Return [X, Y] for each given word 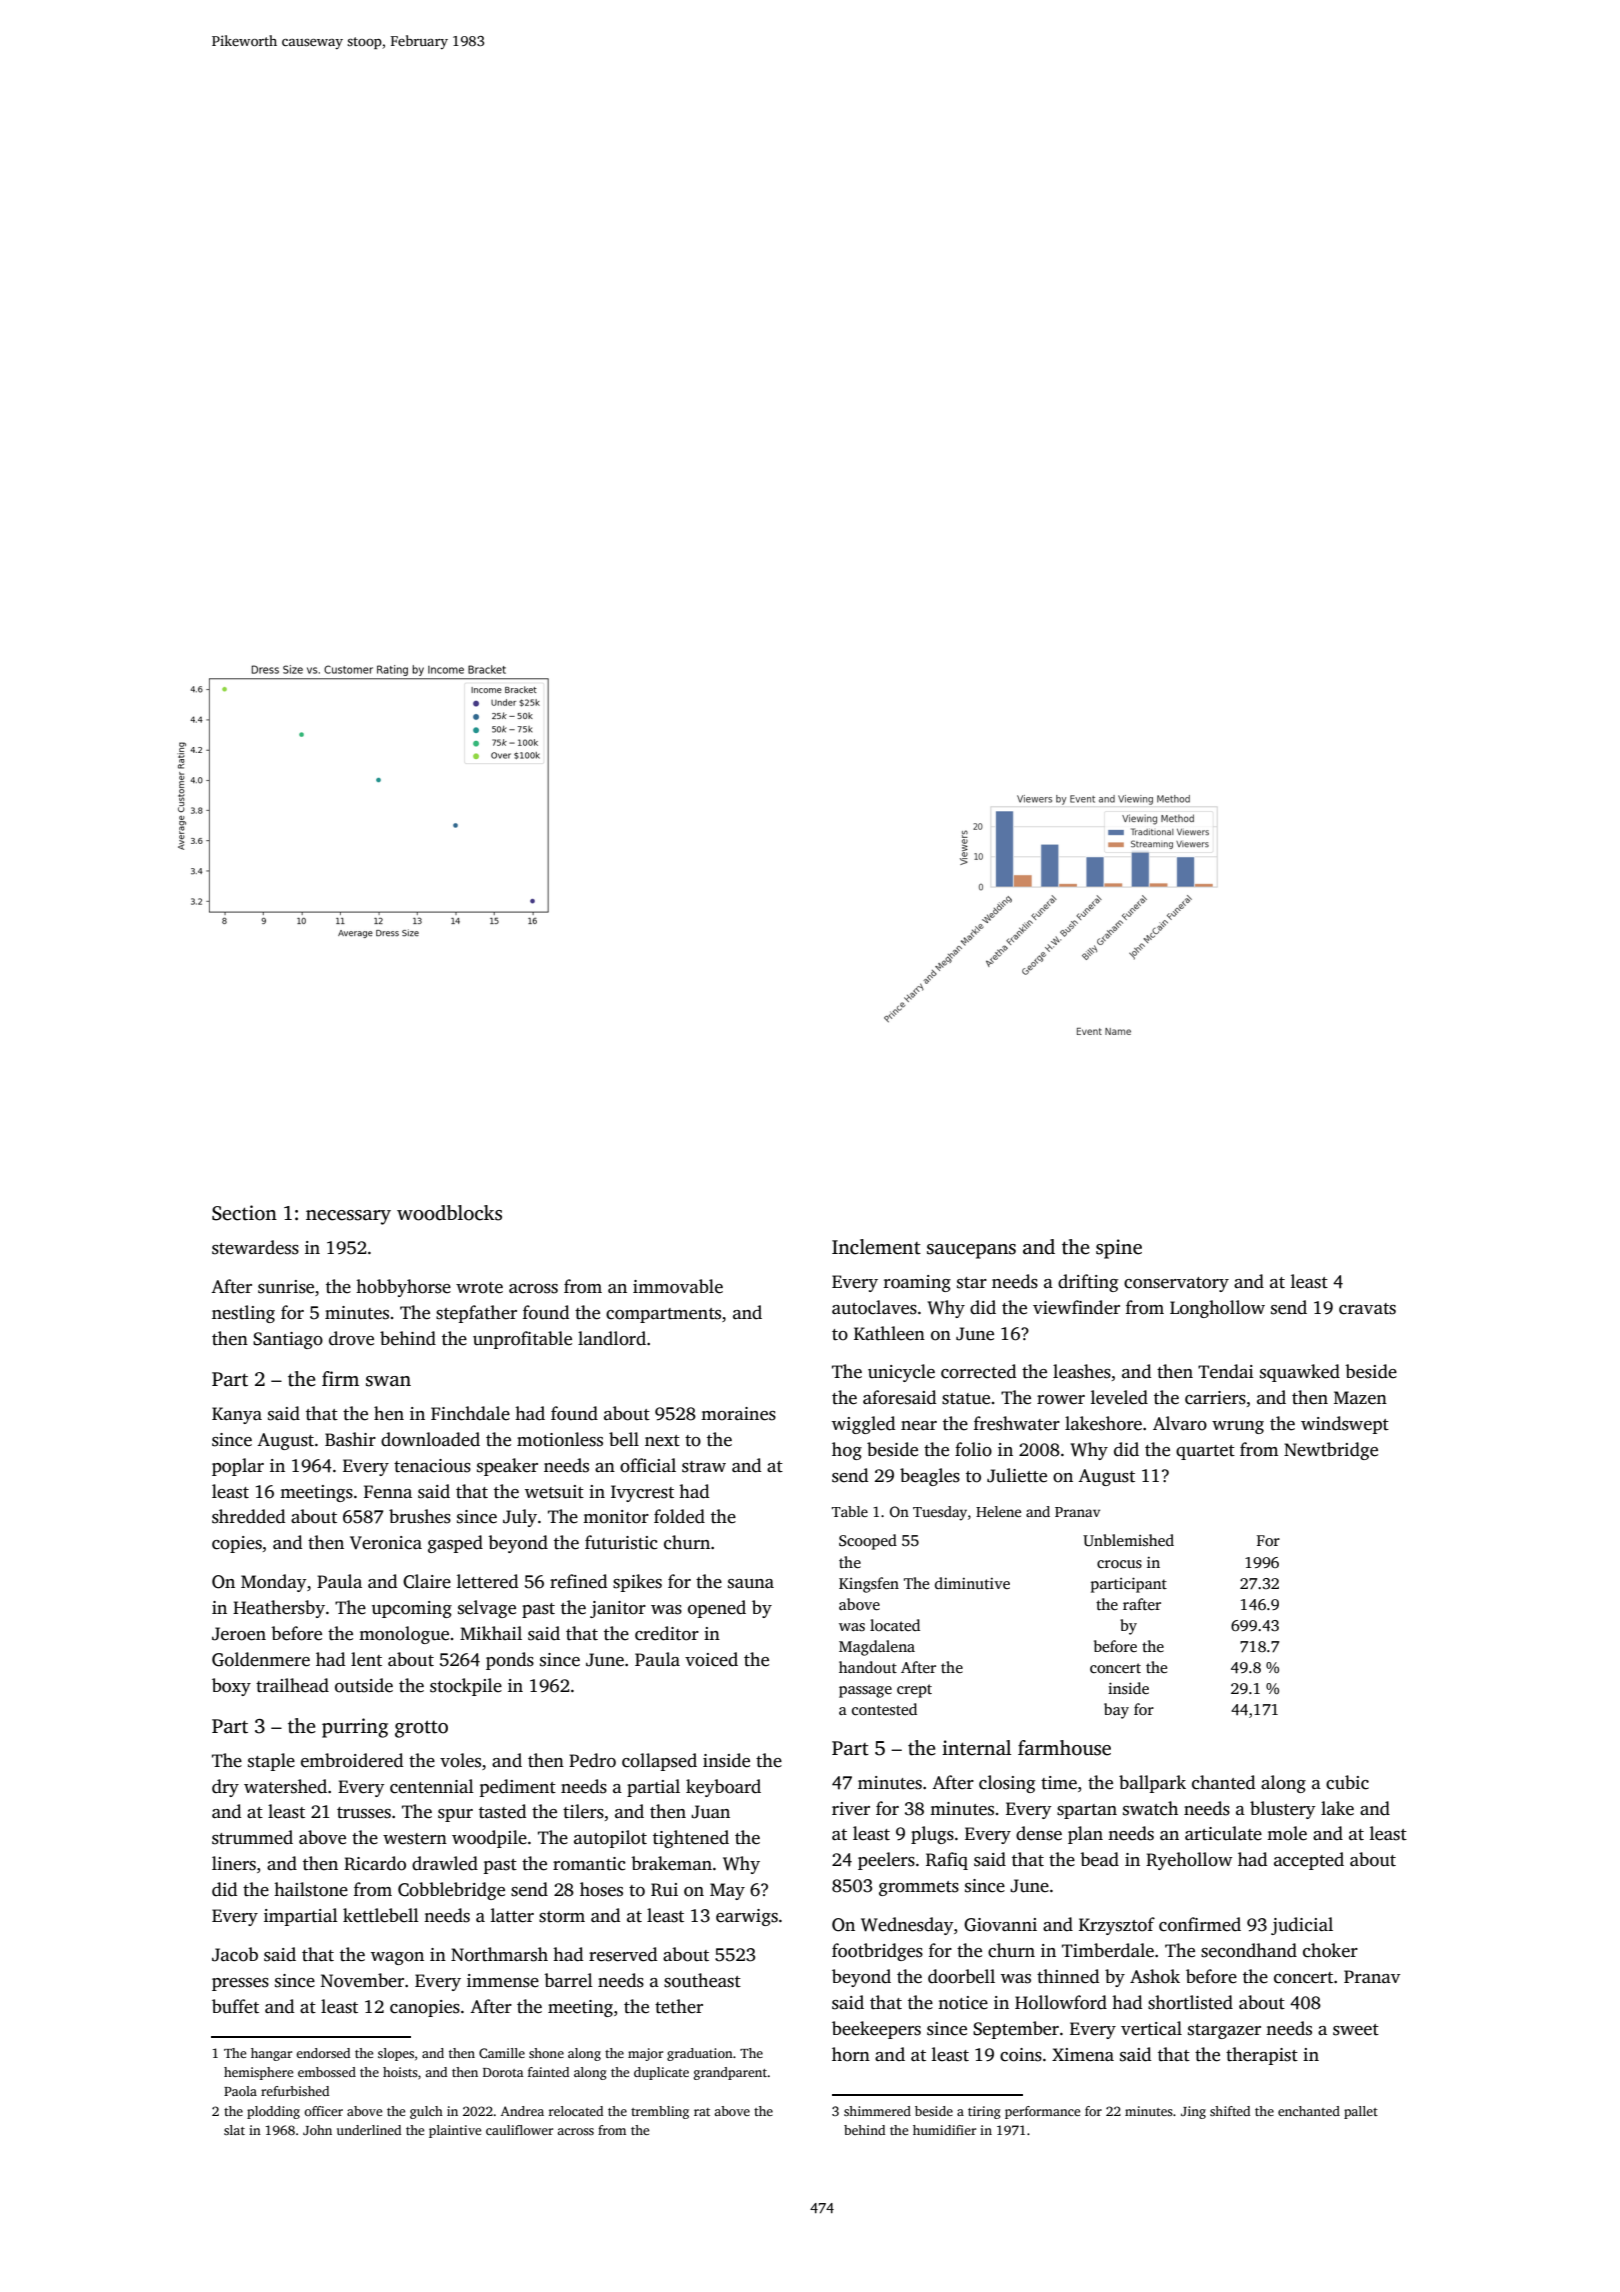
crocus [1119, 1564]
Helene [998, 1511]
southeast [702, 1980]
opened [717, 1609]
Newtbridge [1331, 1451]
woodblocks [449, 1213]
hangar [271, 2054]
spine [1119, 1249]
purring [355, 1728]
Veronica [386, 1543]
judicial [1302, 1926]
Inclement [876, 1247]
